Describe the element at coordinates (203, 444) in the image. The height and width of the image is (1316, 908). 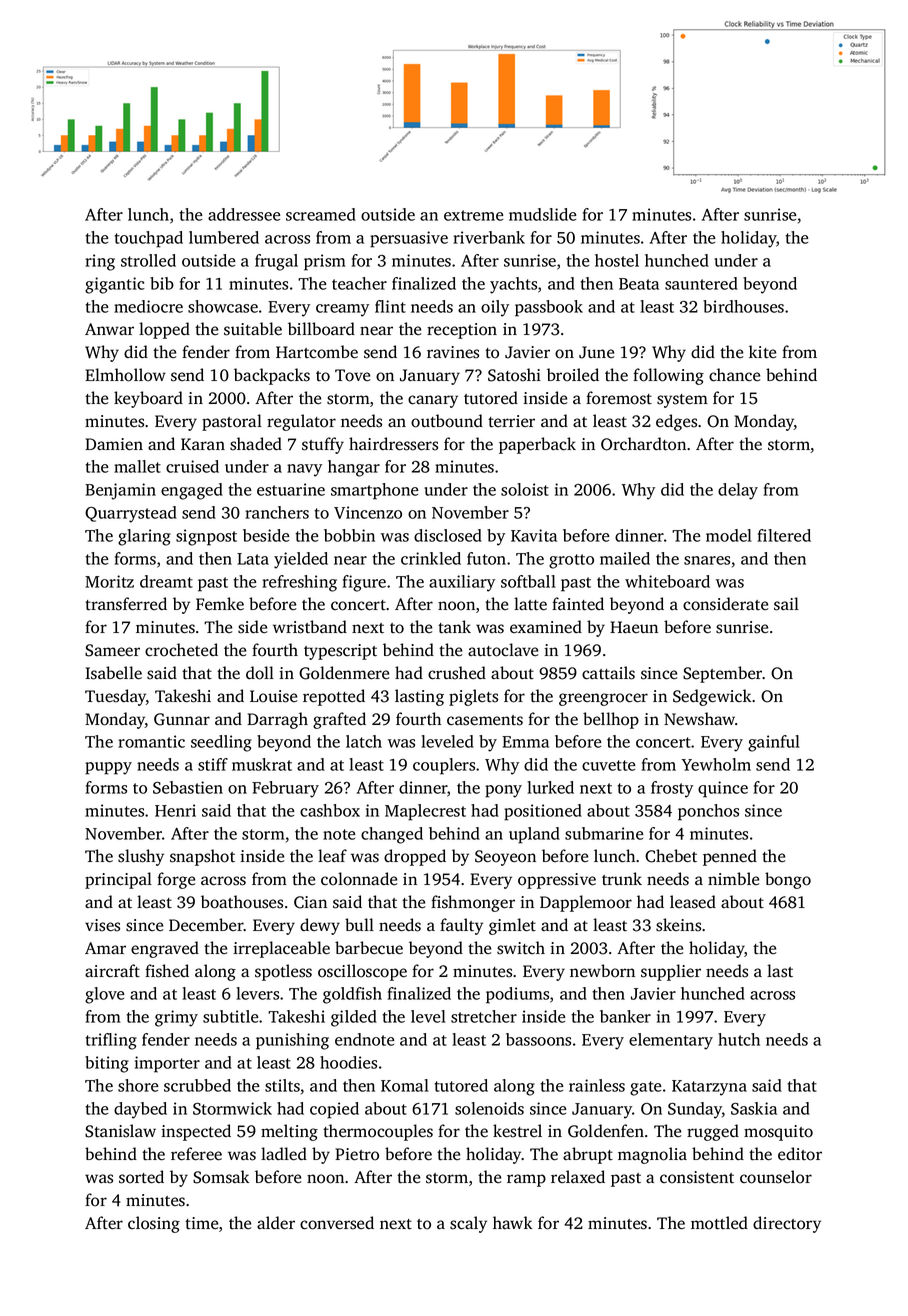
I see `Karan` at that location.
